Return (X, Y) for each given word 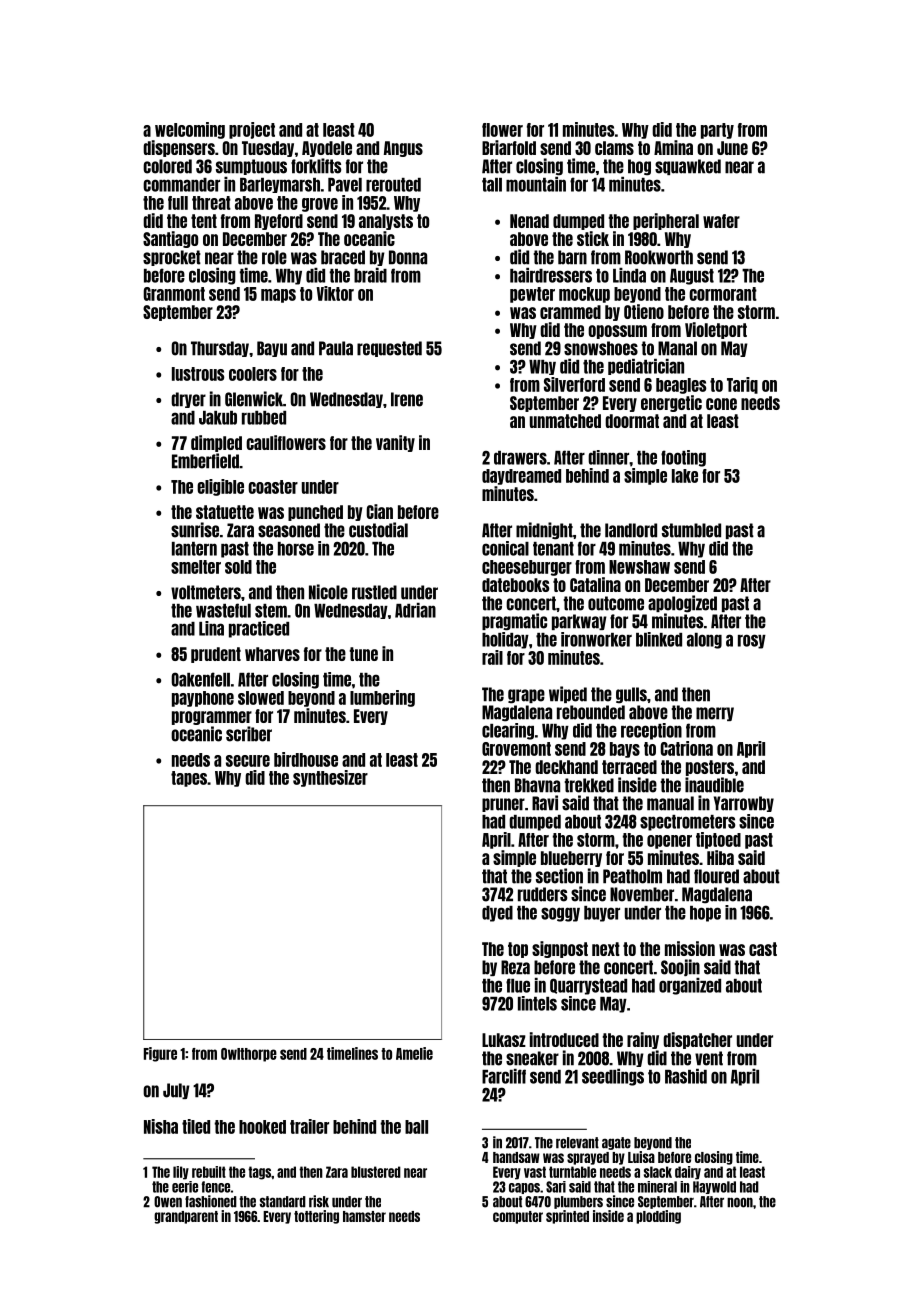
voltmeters (206, 592)
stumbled (691, 530)
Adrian (415, 610)
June (732, 148)
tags (259, 1173)
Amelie (414, 1053)
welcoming (190, 130)
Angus (403, 149)
